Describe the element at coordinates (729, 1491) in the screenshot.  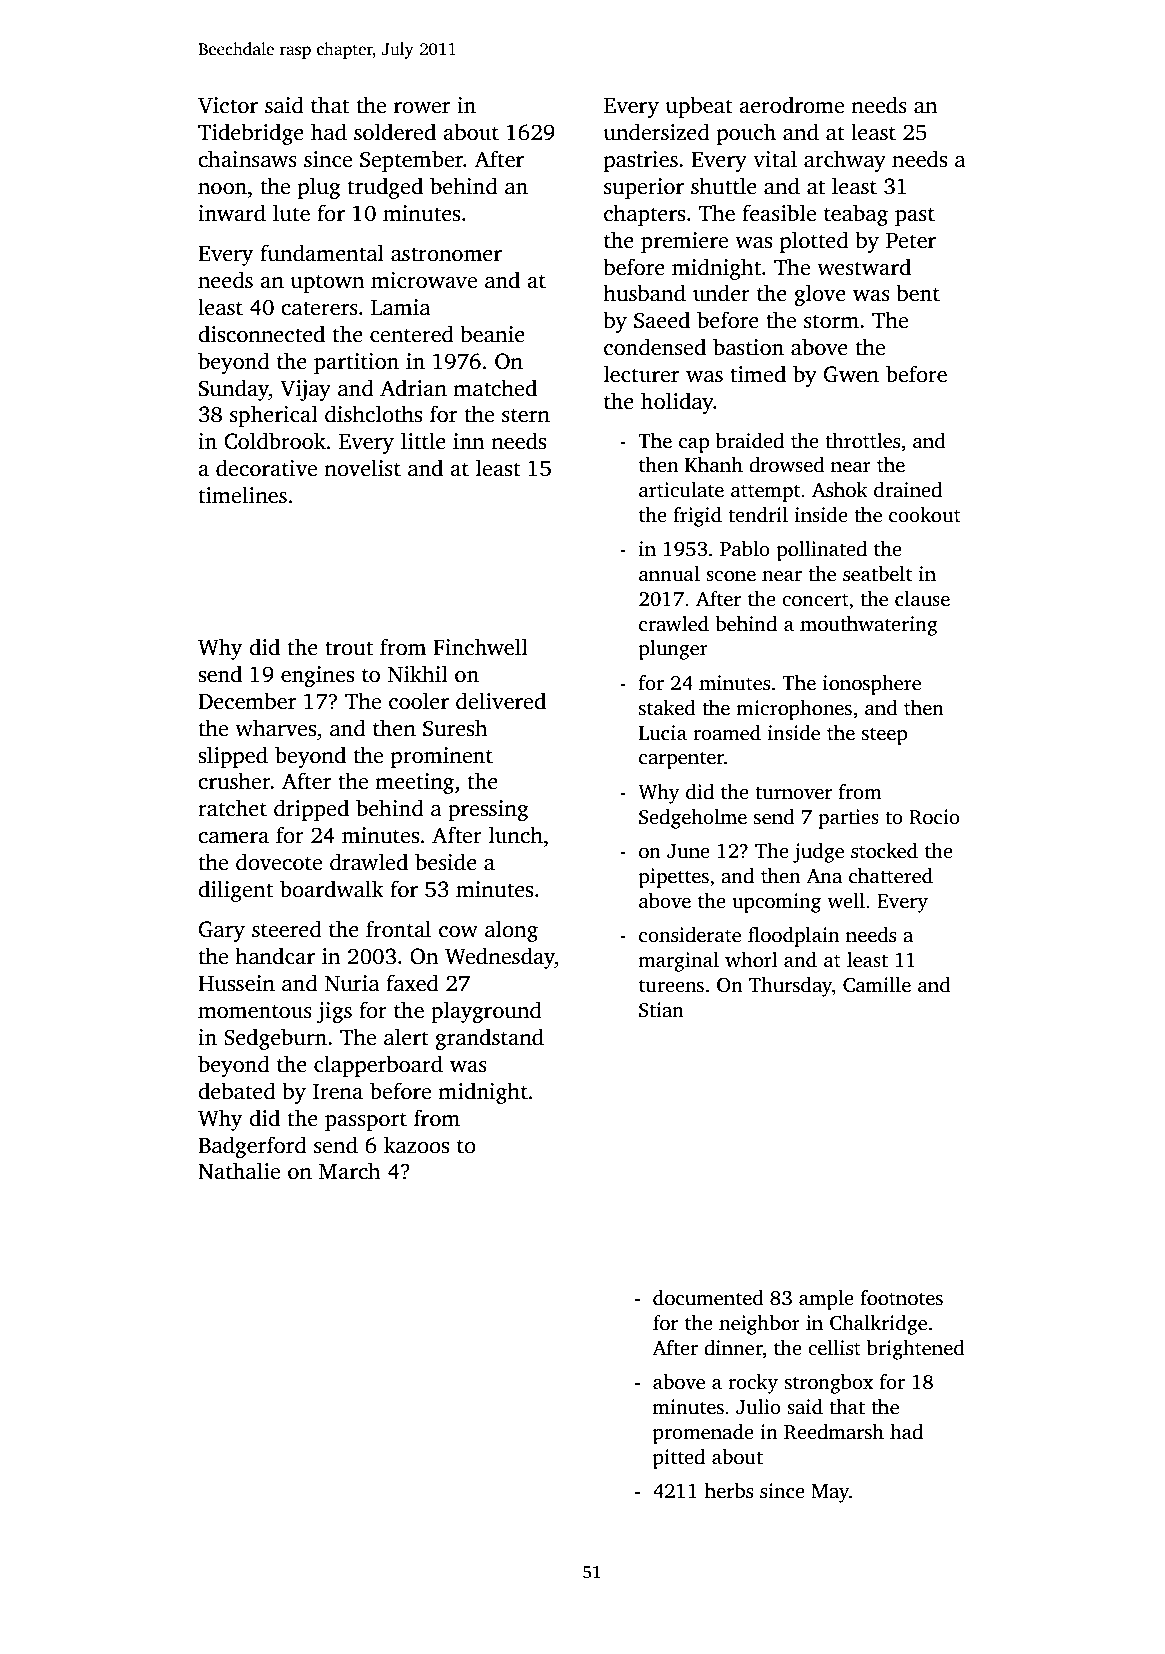
I see `herbs` at that location.
